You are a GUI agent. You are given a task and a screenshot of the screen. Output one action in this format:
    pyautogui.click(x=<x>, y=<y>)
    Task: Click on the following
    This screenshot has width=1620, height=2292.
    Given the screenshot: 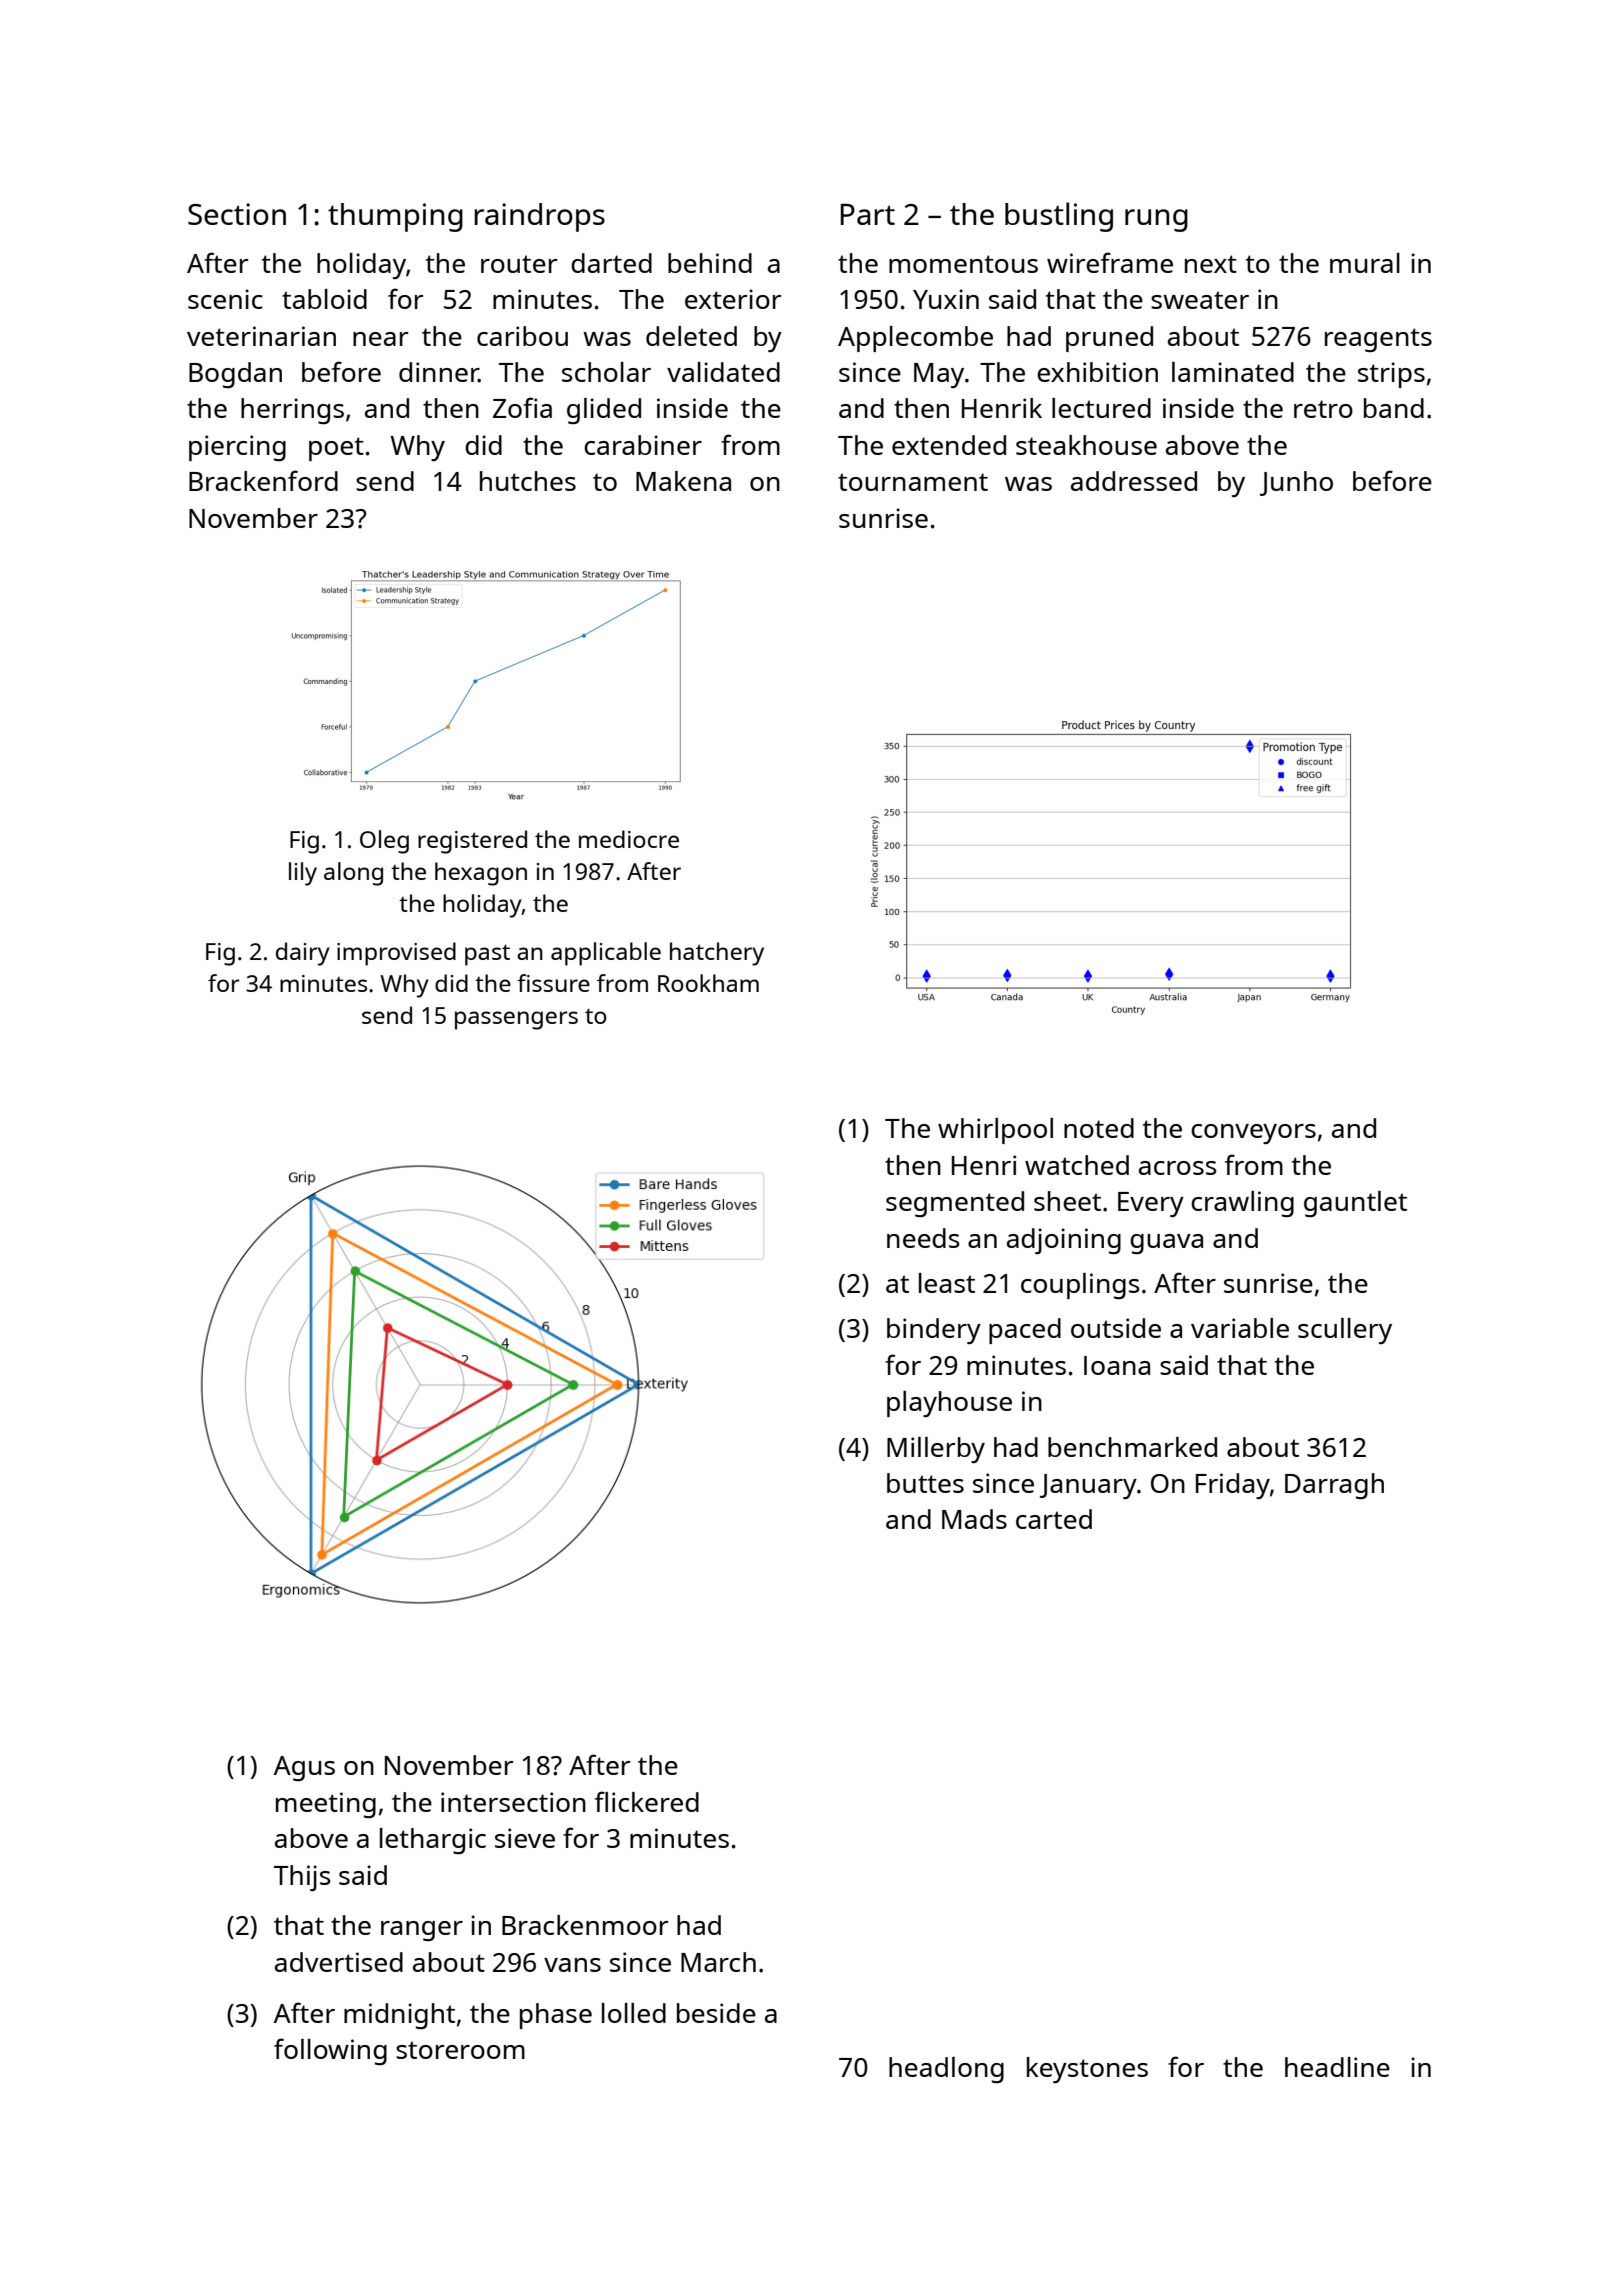 What is the action you would take?
    pyautogui.click(x=330, y=2051)
